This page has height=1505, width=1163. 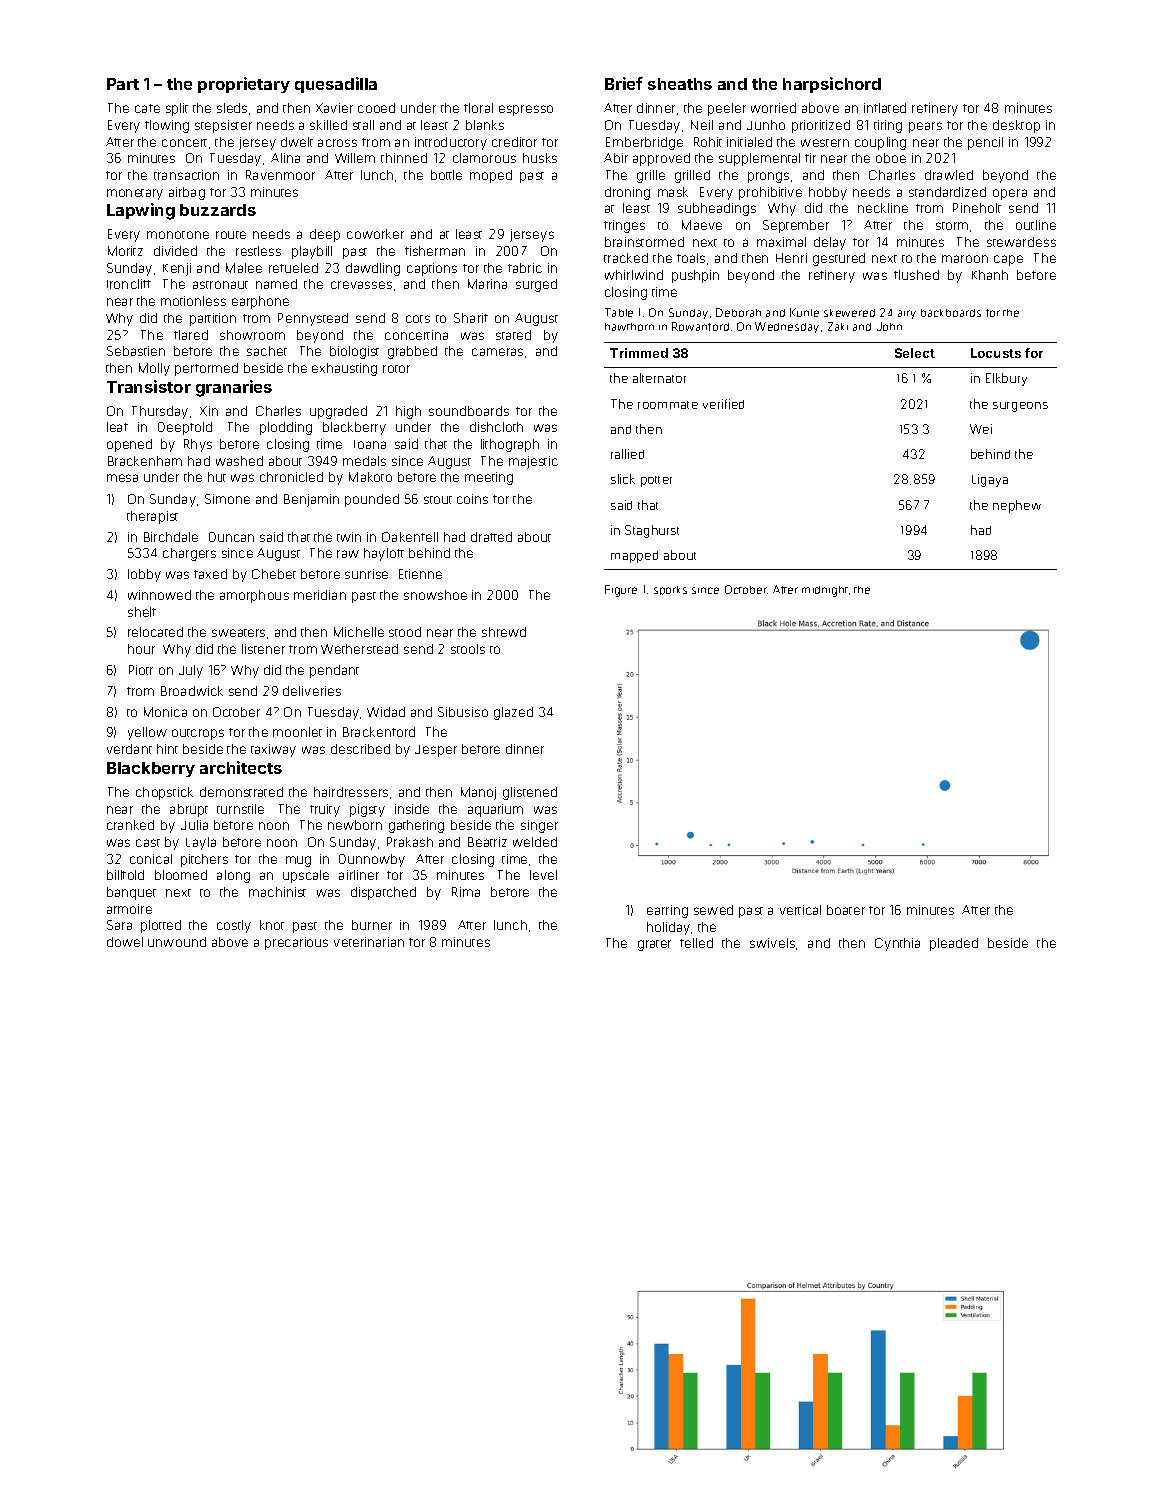 What do you see at coordinates (344, 369) in the page?
I see `exhausting` at bounding box center [344, 369].
